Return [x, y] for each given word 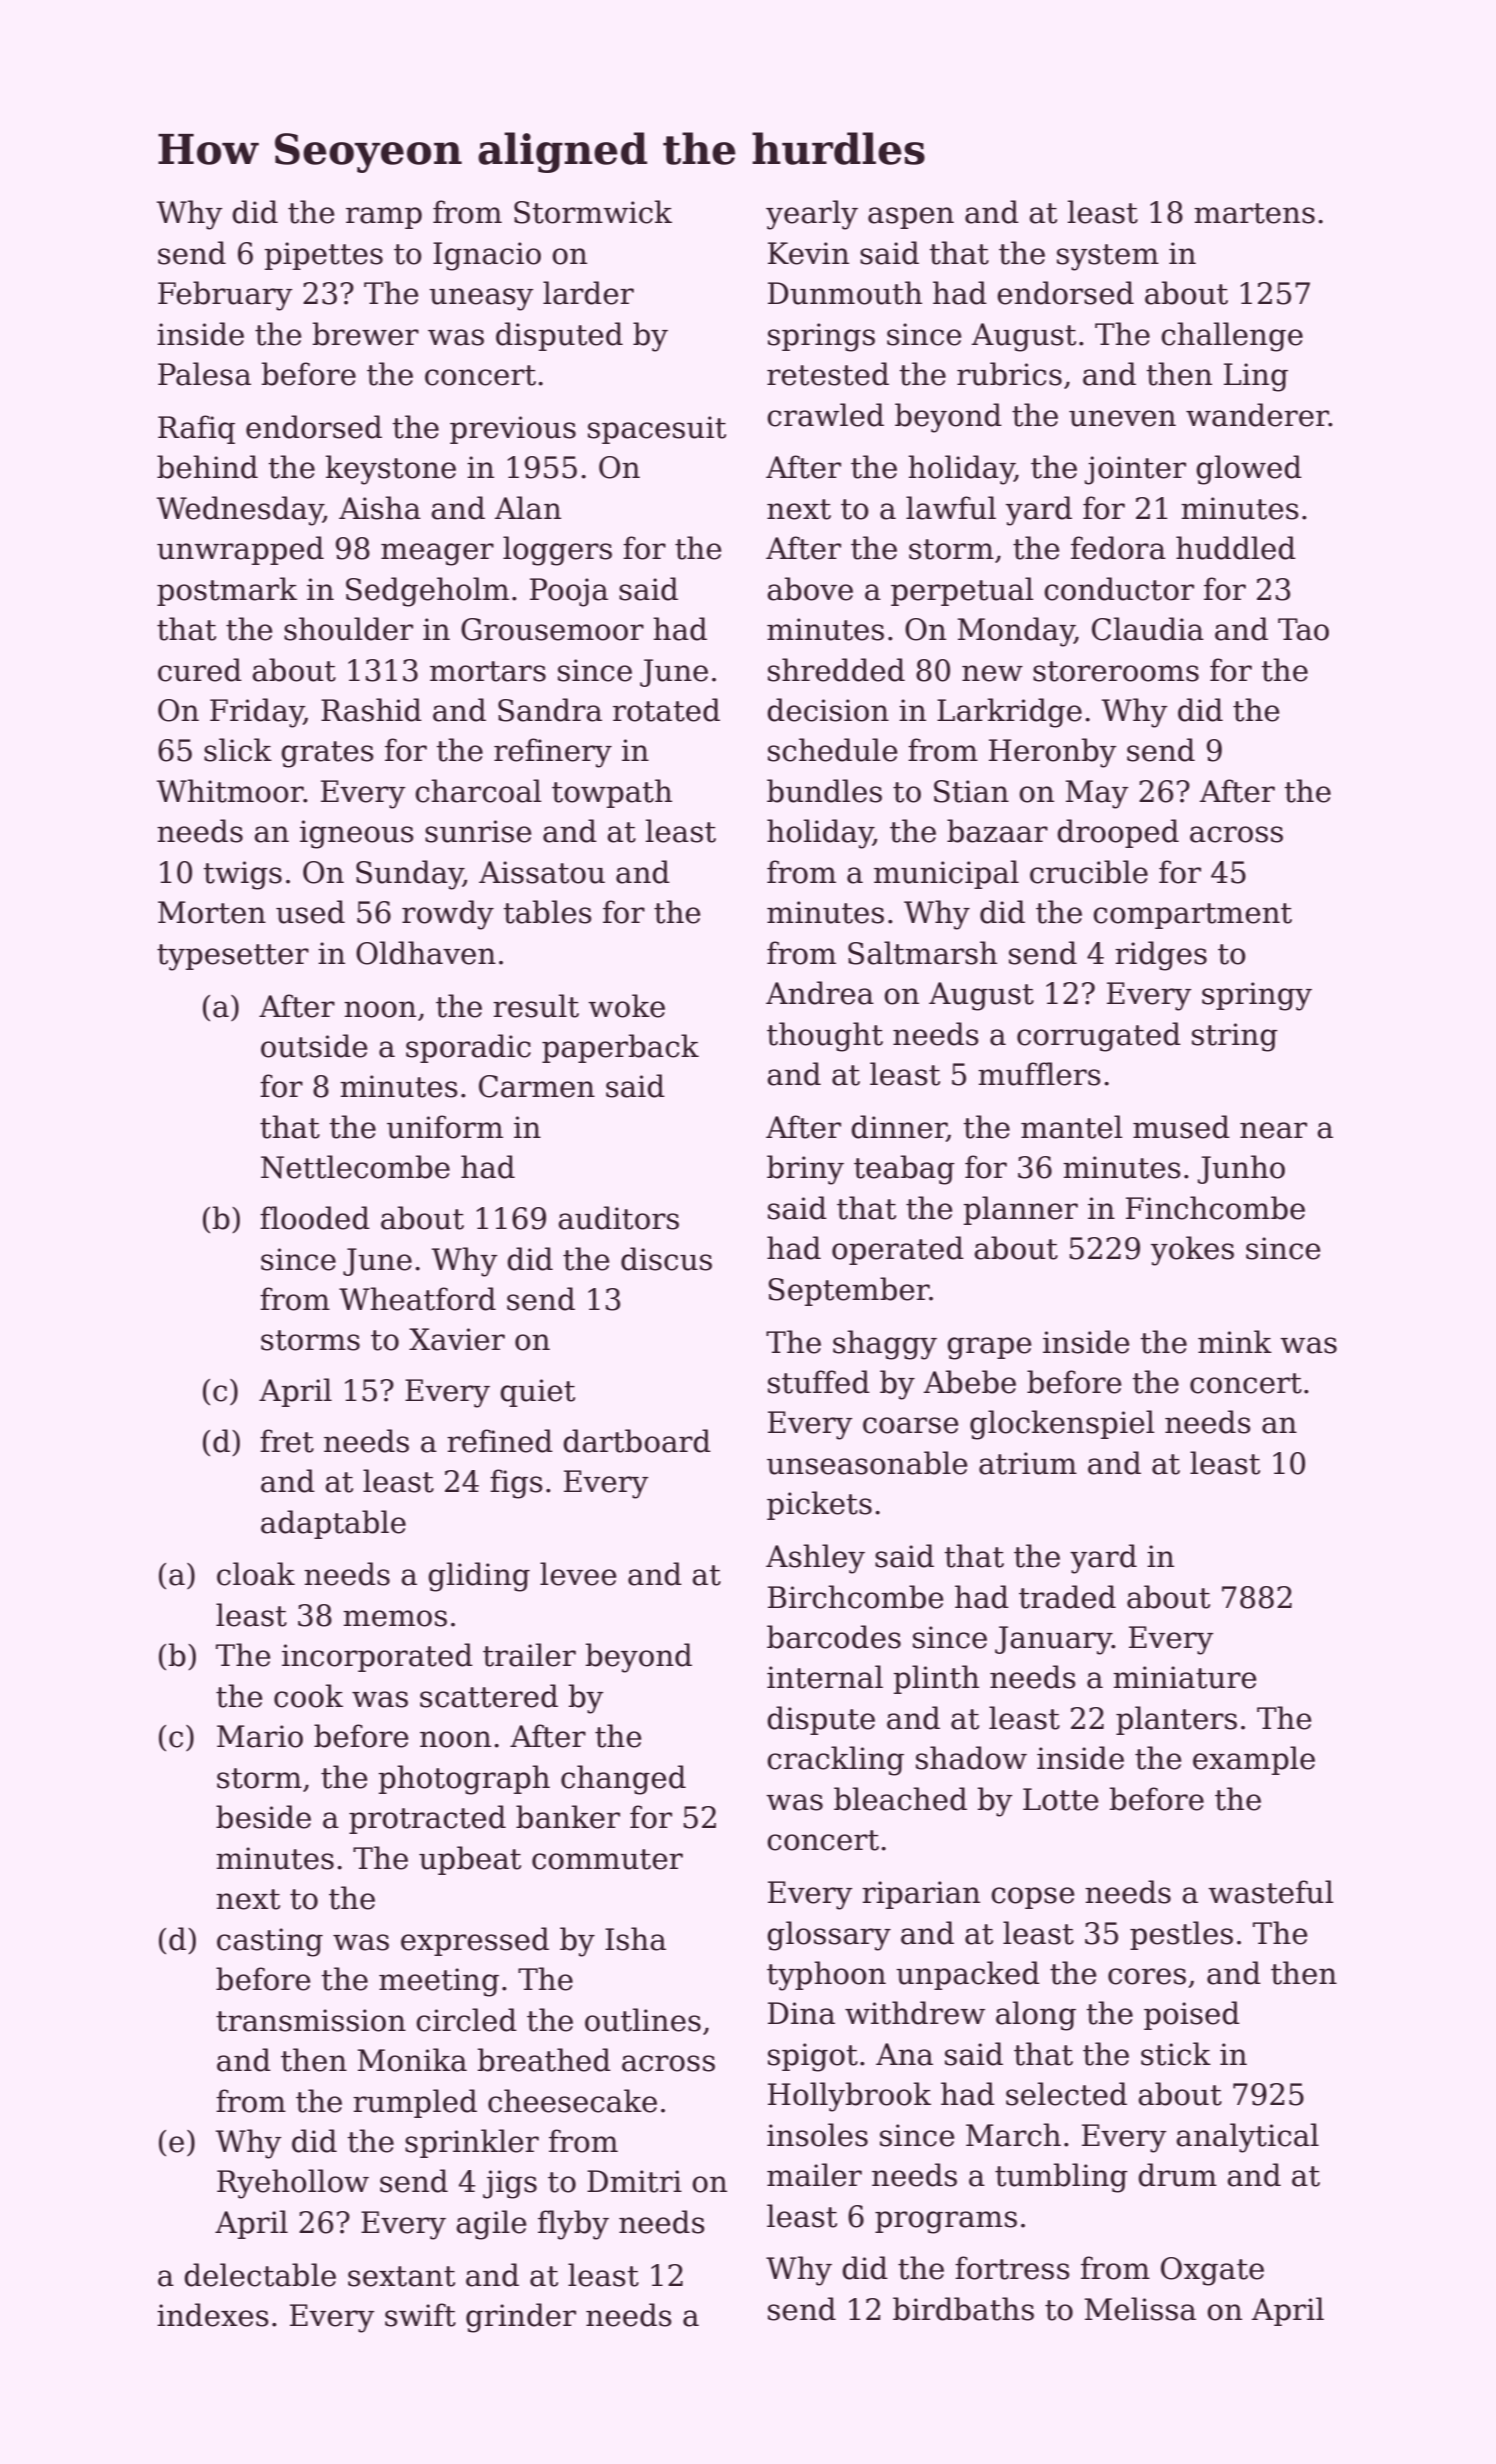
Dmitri [634, 2181]
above [810, 589]
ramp [384, 218]
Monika [412, 2060]
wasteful [1271, 1892]
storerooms [1116, 671]
